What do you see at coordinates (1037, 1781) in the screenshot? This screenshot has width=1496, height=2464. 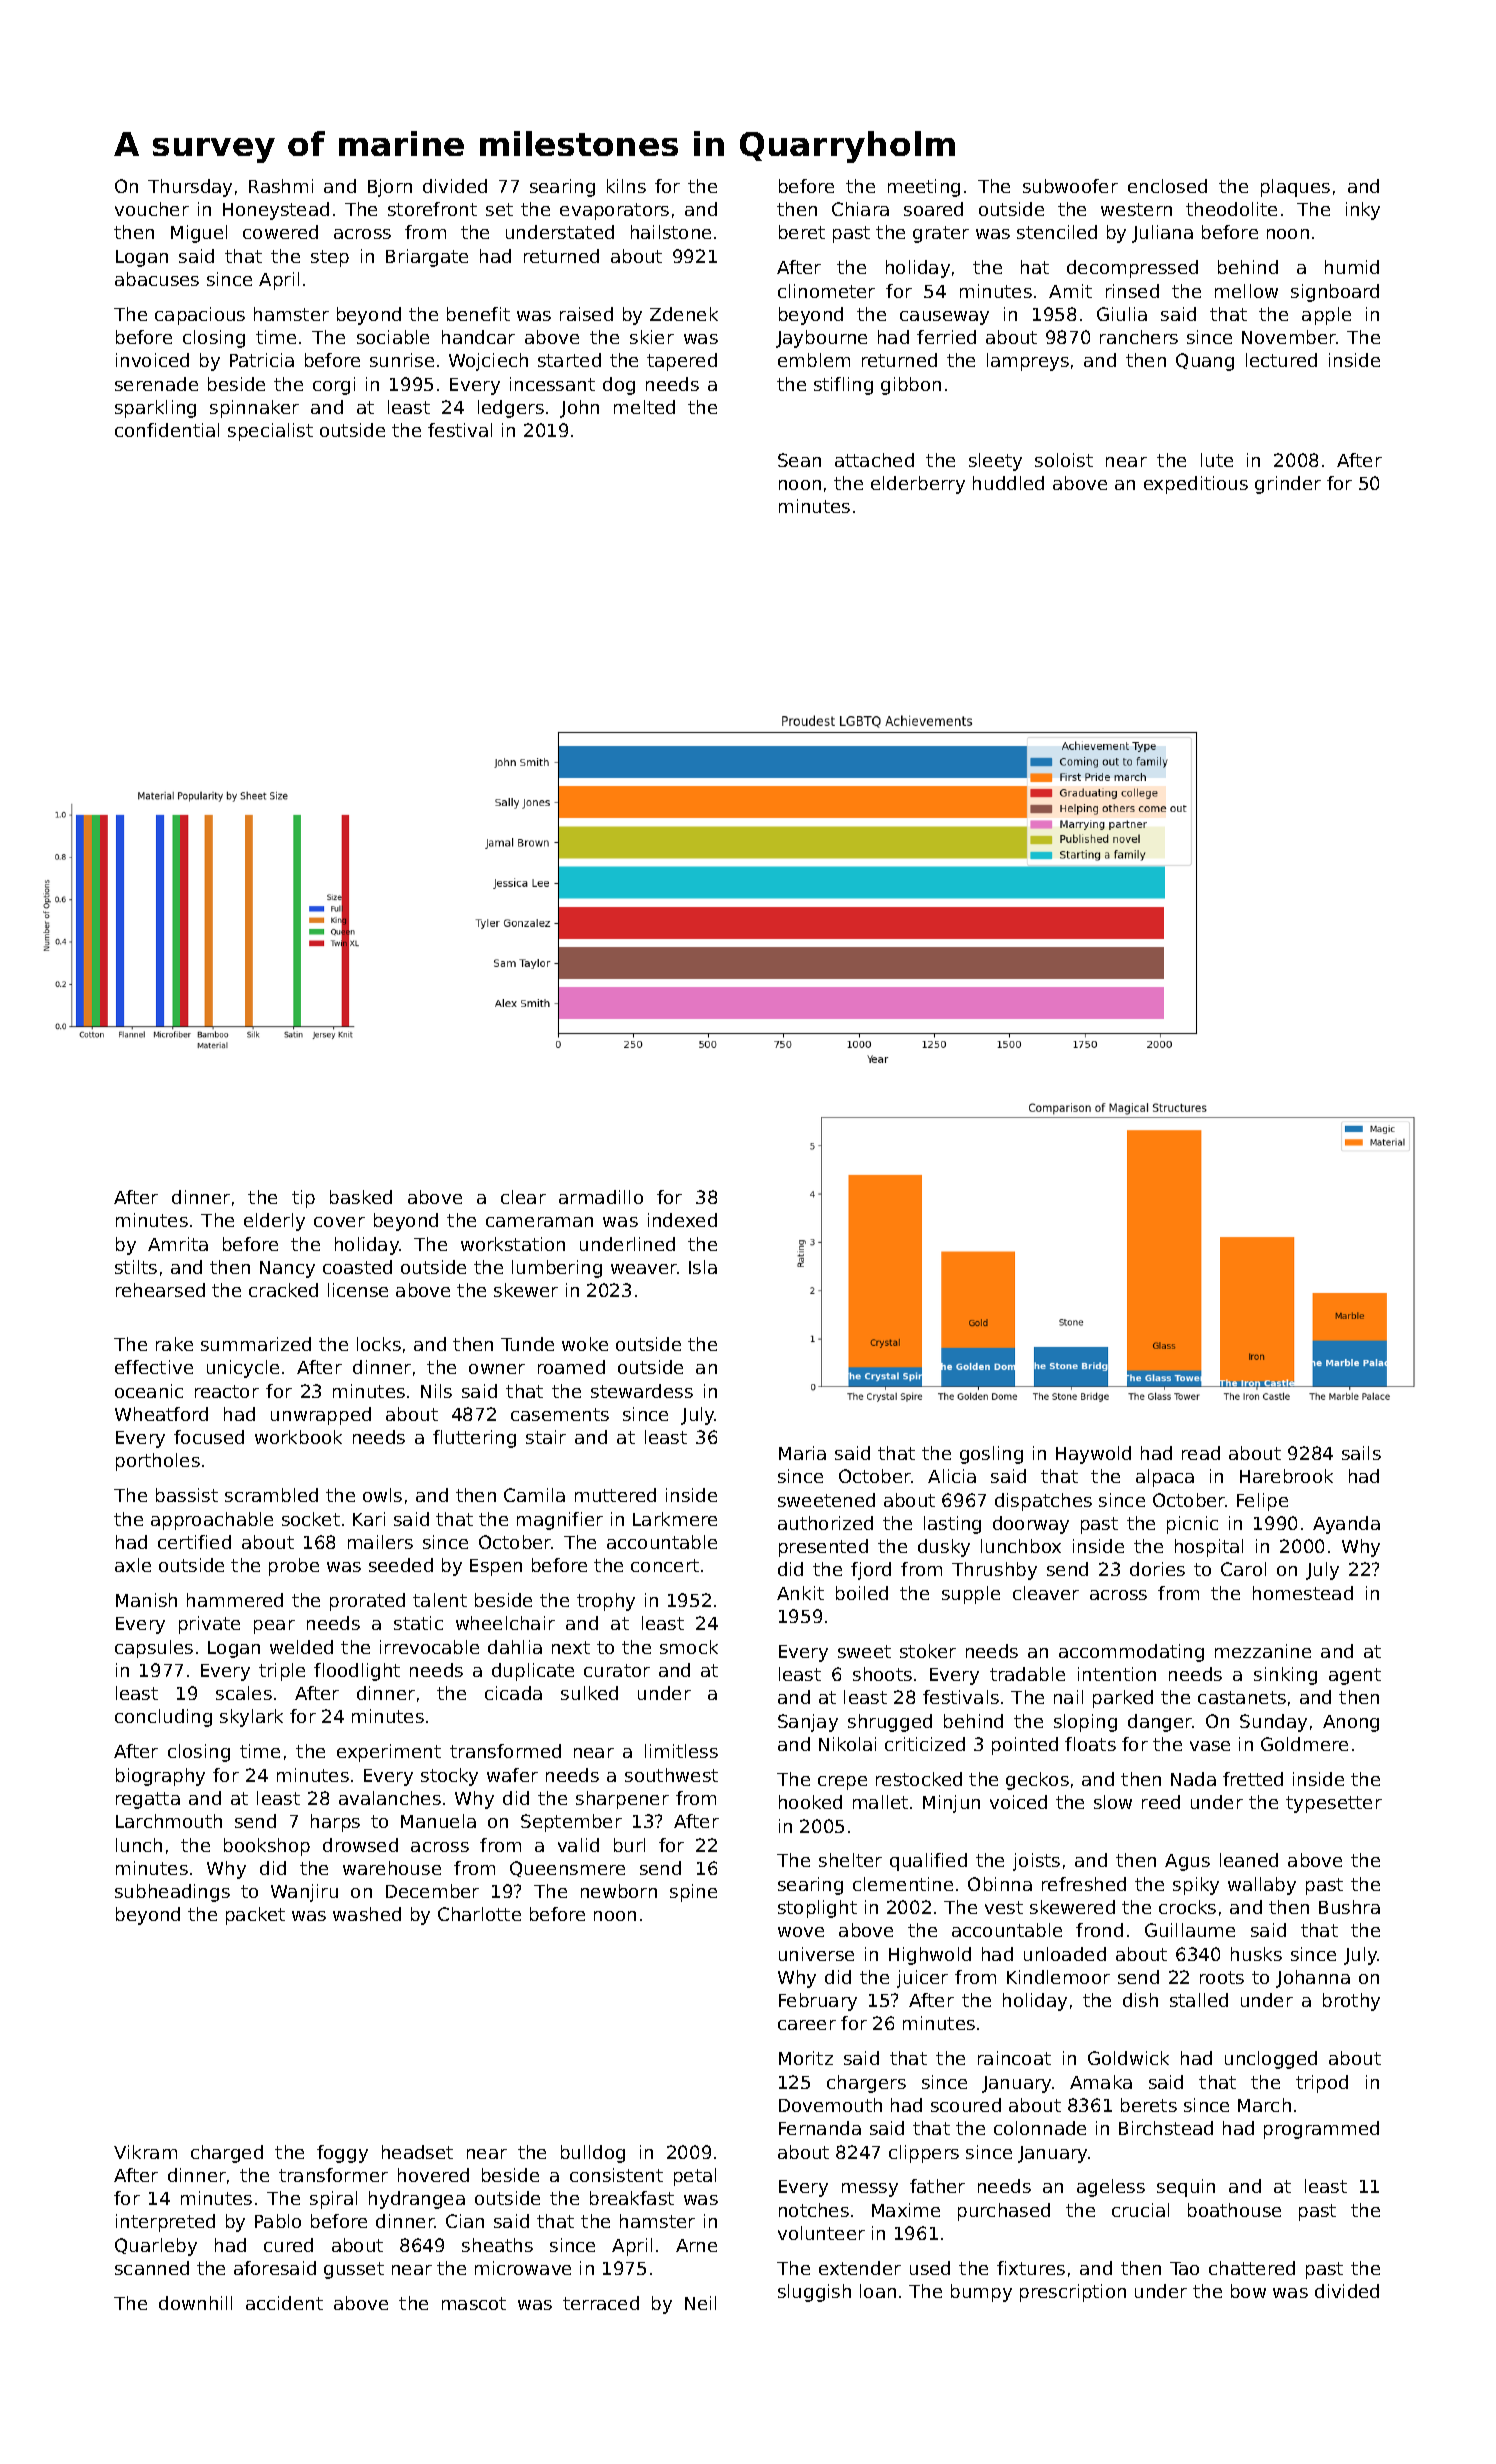 I see `geckos` at bounding box center [1037, 1781].
